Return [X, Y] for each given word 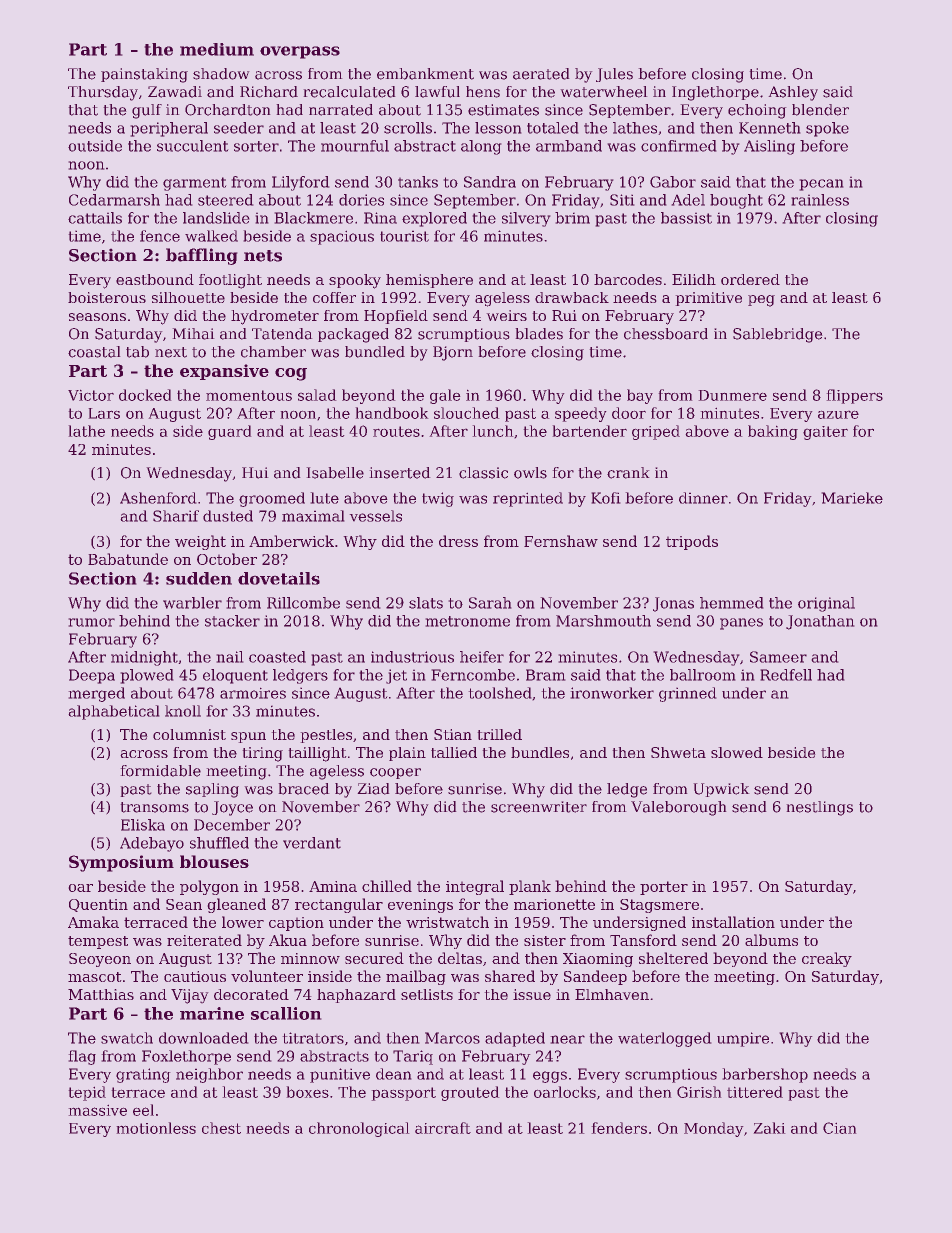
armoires [253, 693]
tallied [454, 752]
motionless [156, 1128]
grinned [688, 694]
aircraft [443, 1128]
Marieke [852, 498]
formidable [160, 771]
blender [820, 110]
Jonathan [820, 622]
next [171, 352]
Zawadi [175, 92]
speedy [581, 414]
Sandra [490, 182]
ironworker [612, 693]
